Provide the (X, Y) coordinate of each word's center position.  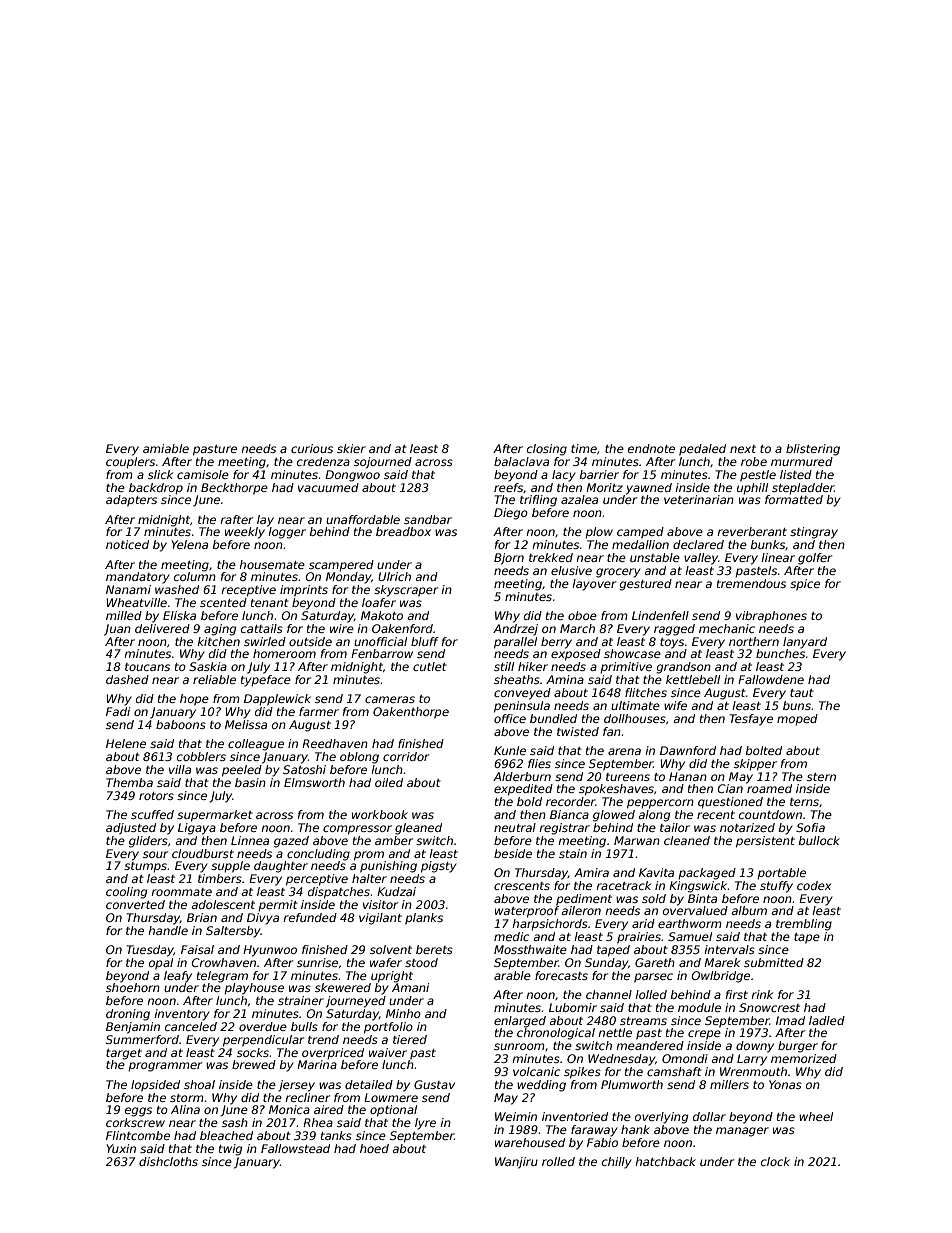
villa (180, 769)
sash (235, 1122)
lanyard (805, 643)
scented (223, 602)
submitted (774, 962)
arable (512, 975)
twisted (578, 731)
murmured (802, 461)
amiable (166, 448)
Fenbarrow (382, 653)
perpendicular (263, 1041)
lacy (564, 476)
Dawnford (688, 750)
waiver (388, 1052)
